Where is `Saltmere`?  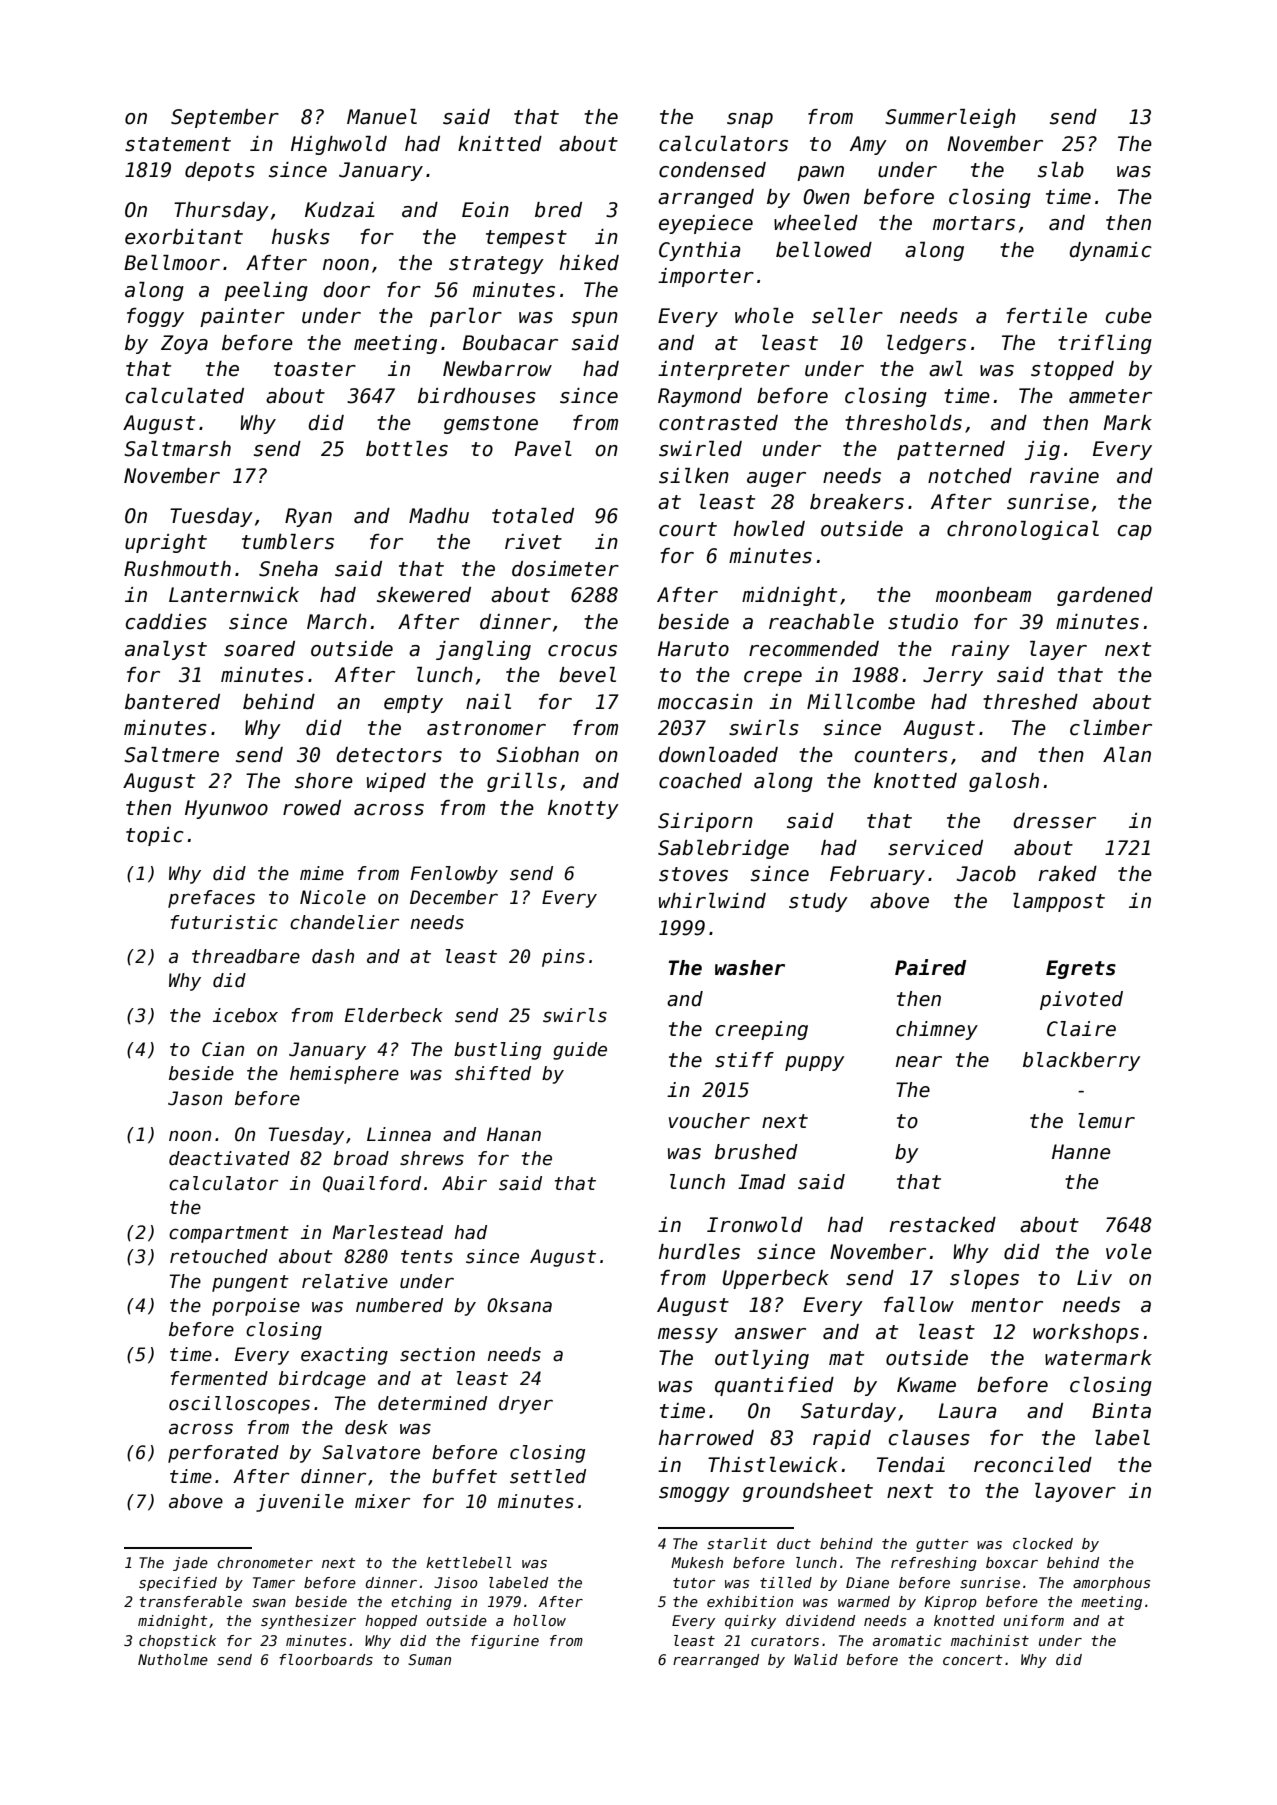 Saltmere is located at coordinates (171, 755).
